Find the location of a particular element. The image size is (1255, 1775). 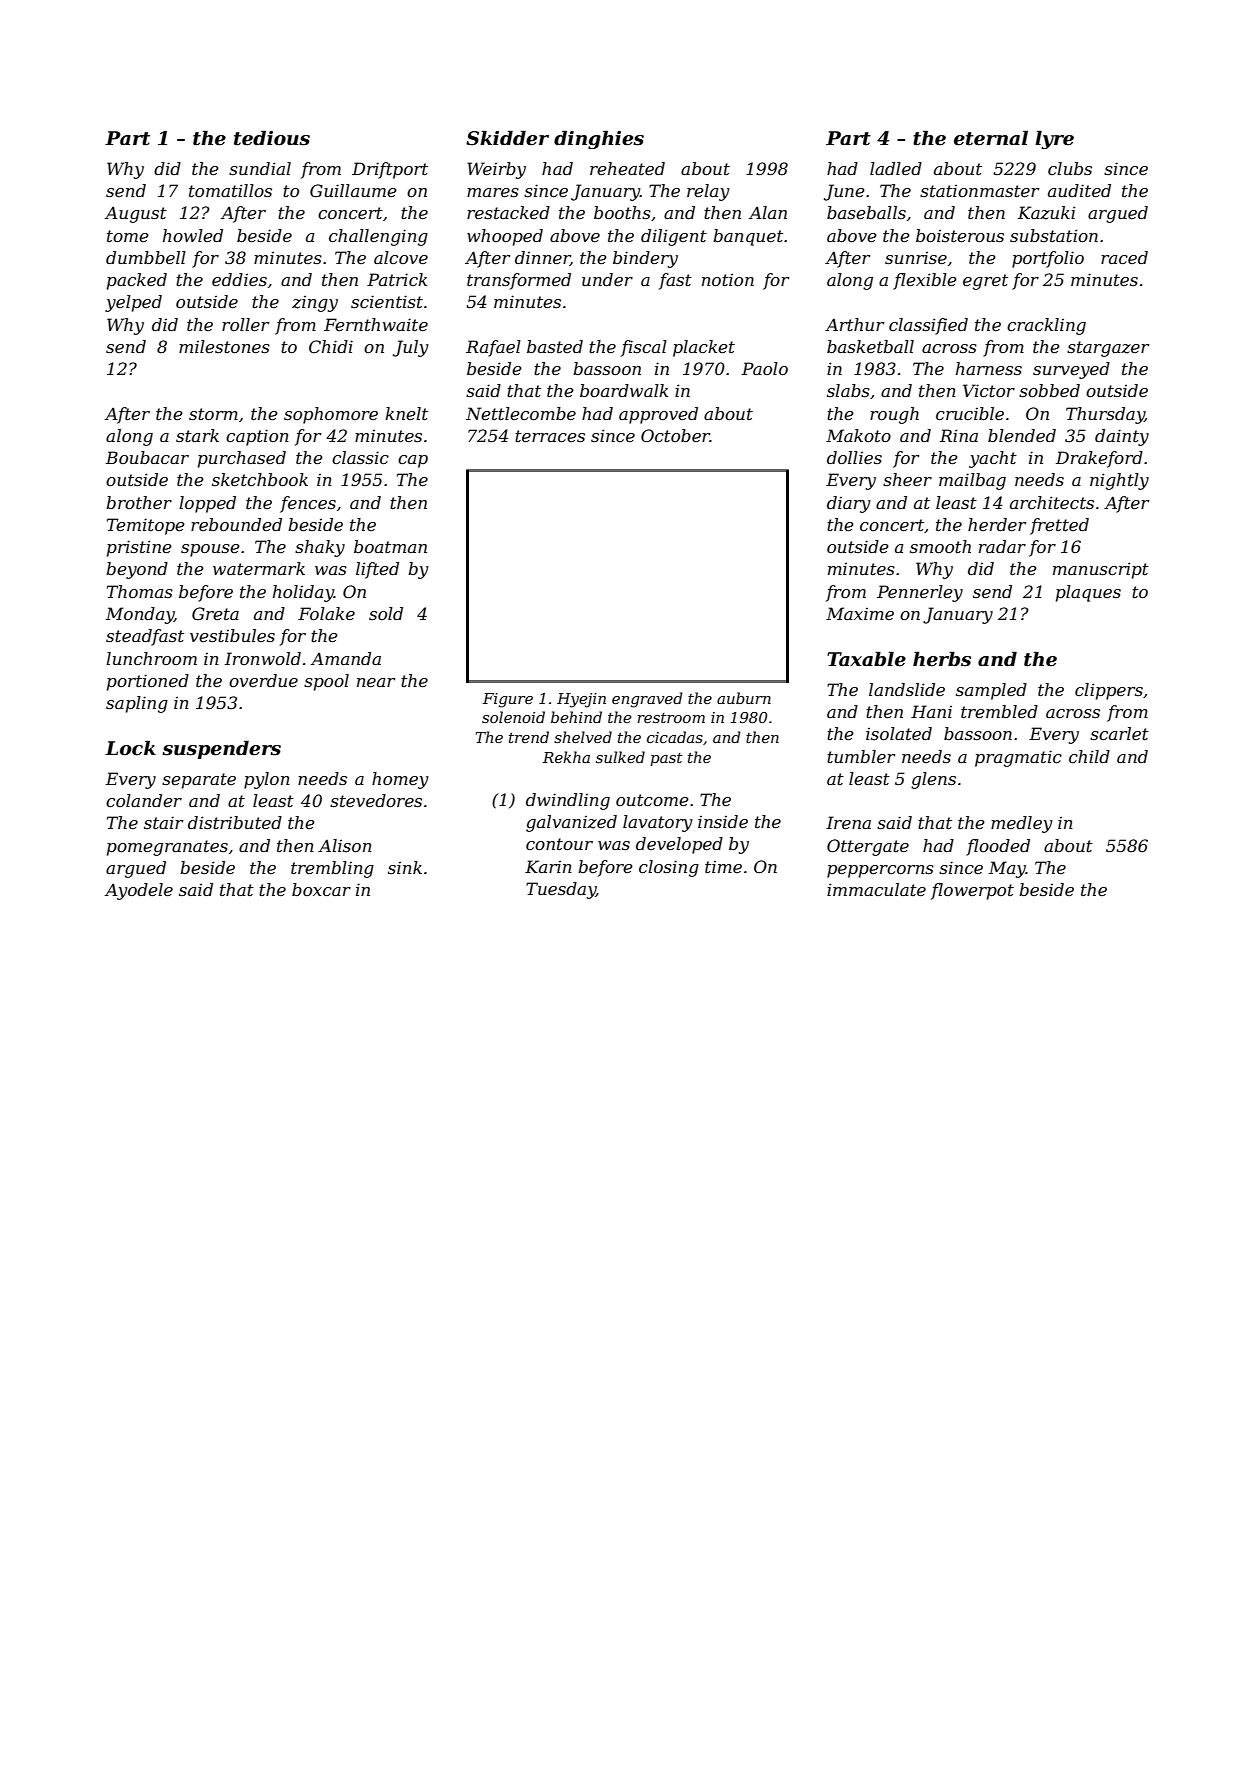

audited is located at coordinates (1079, 190).
